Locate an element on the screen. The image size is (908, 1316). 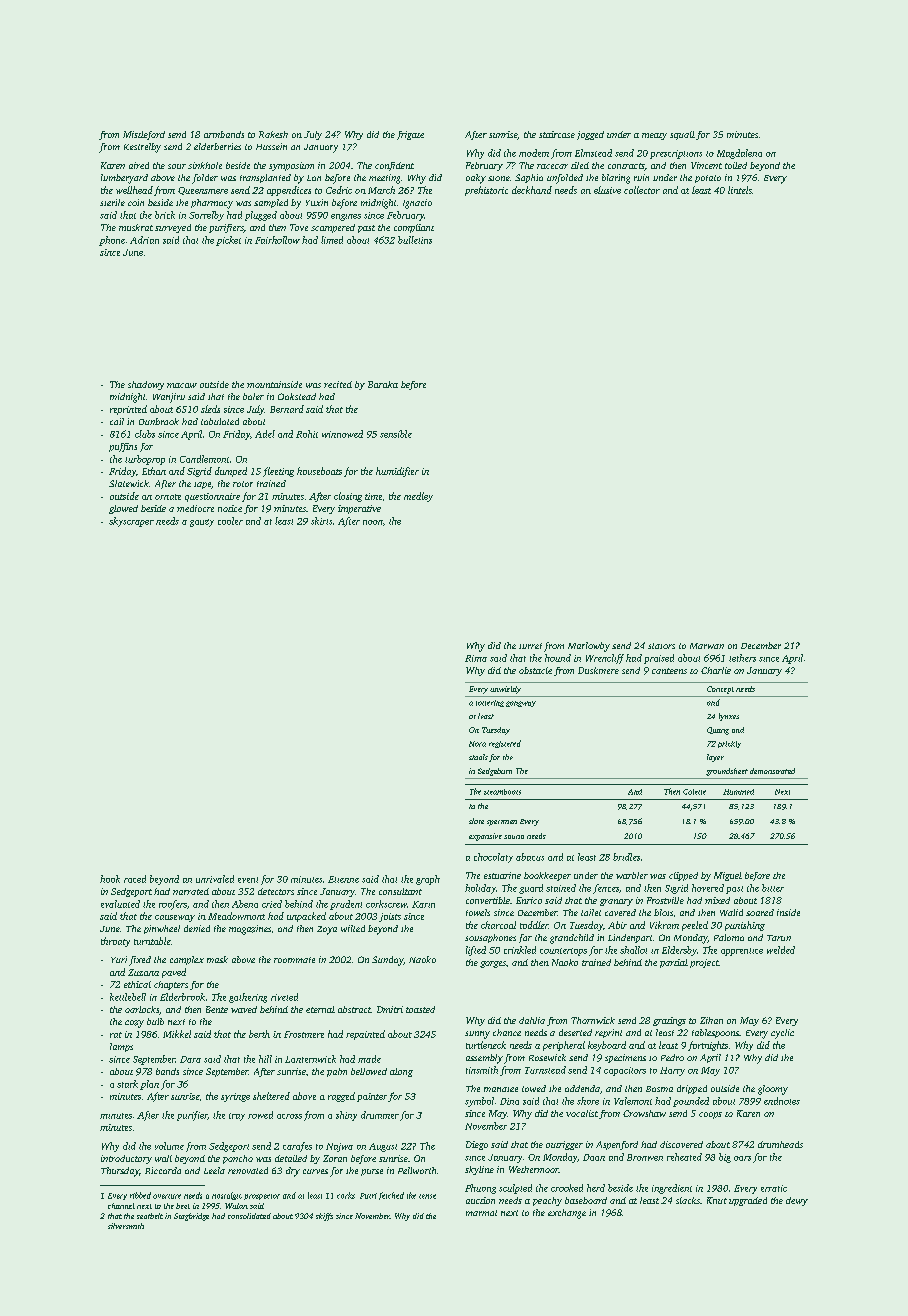
squall is located at coordinates (682, 135).
